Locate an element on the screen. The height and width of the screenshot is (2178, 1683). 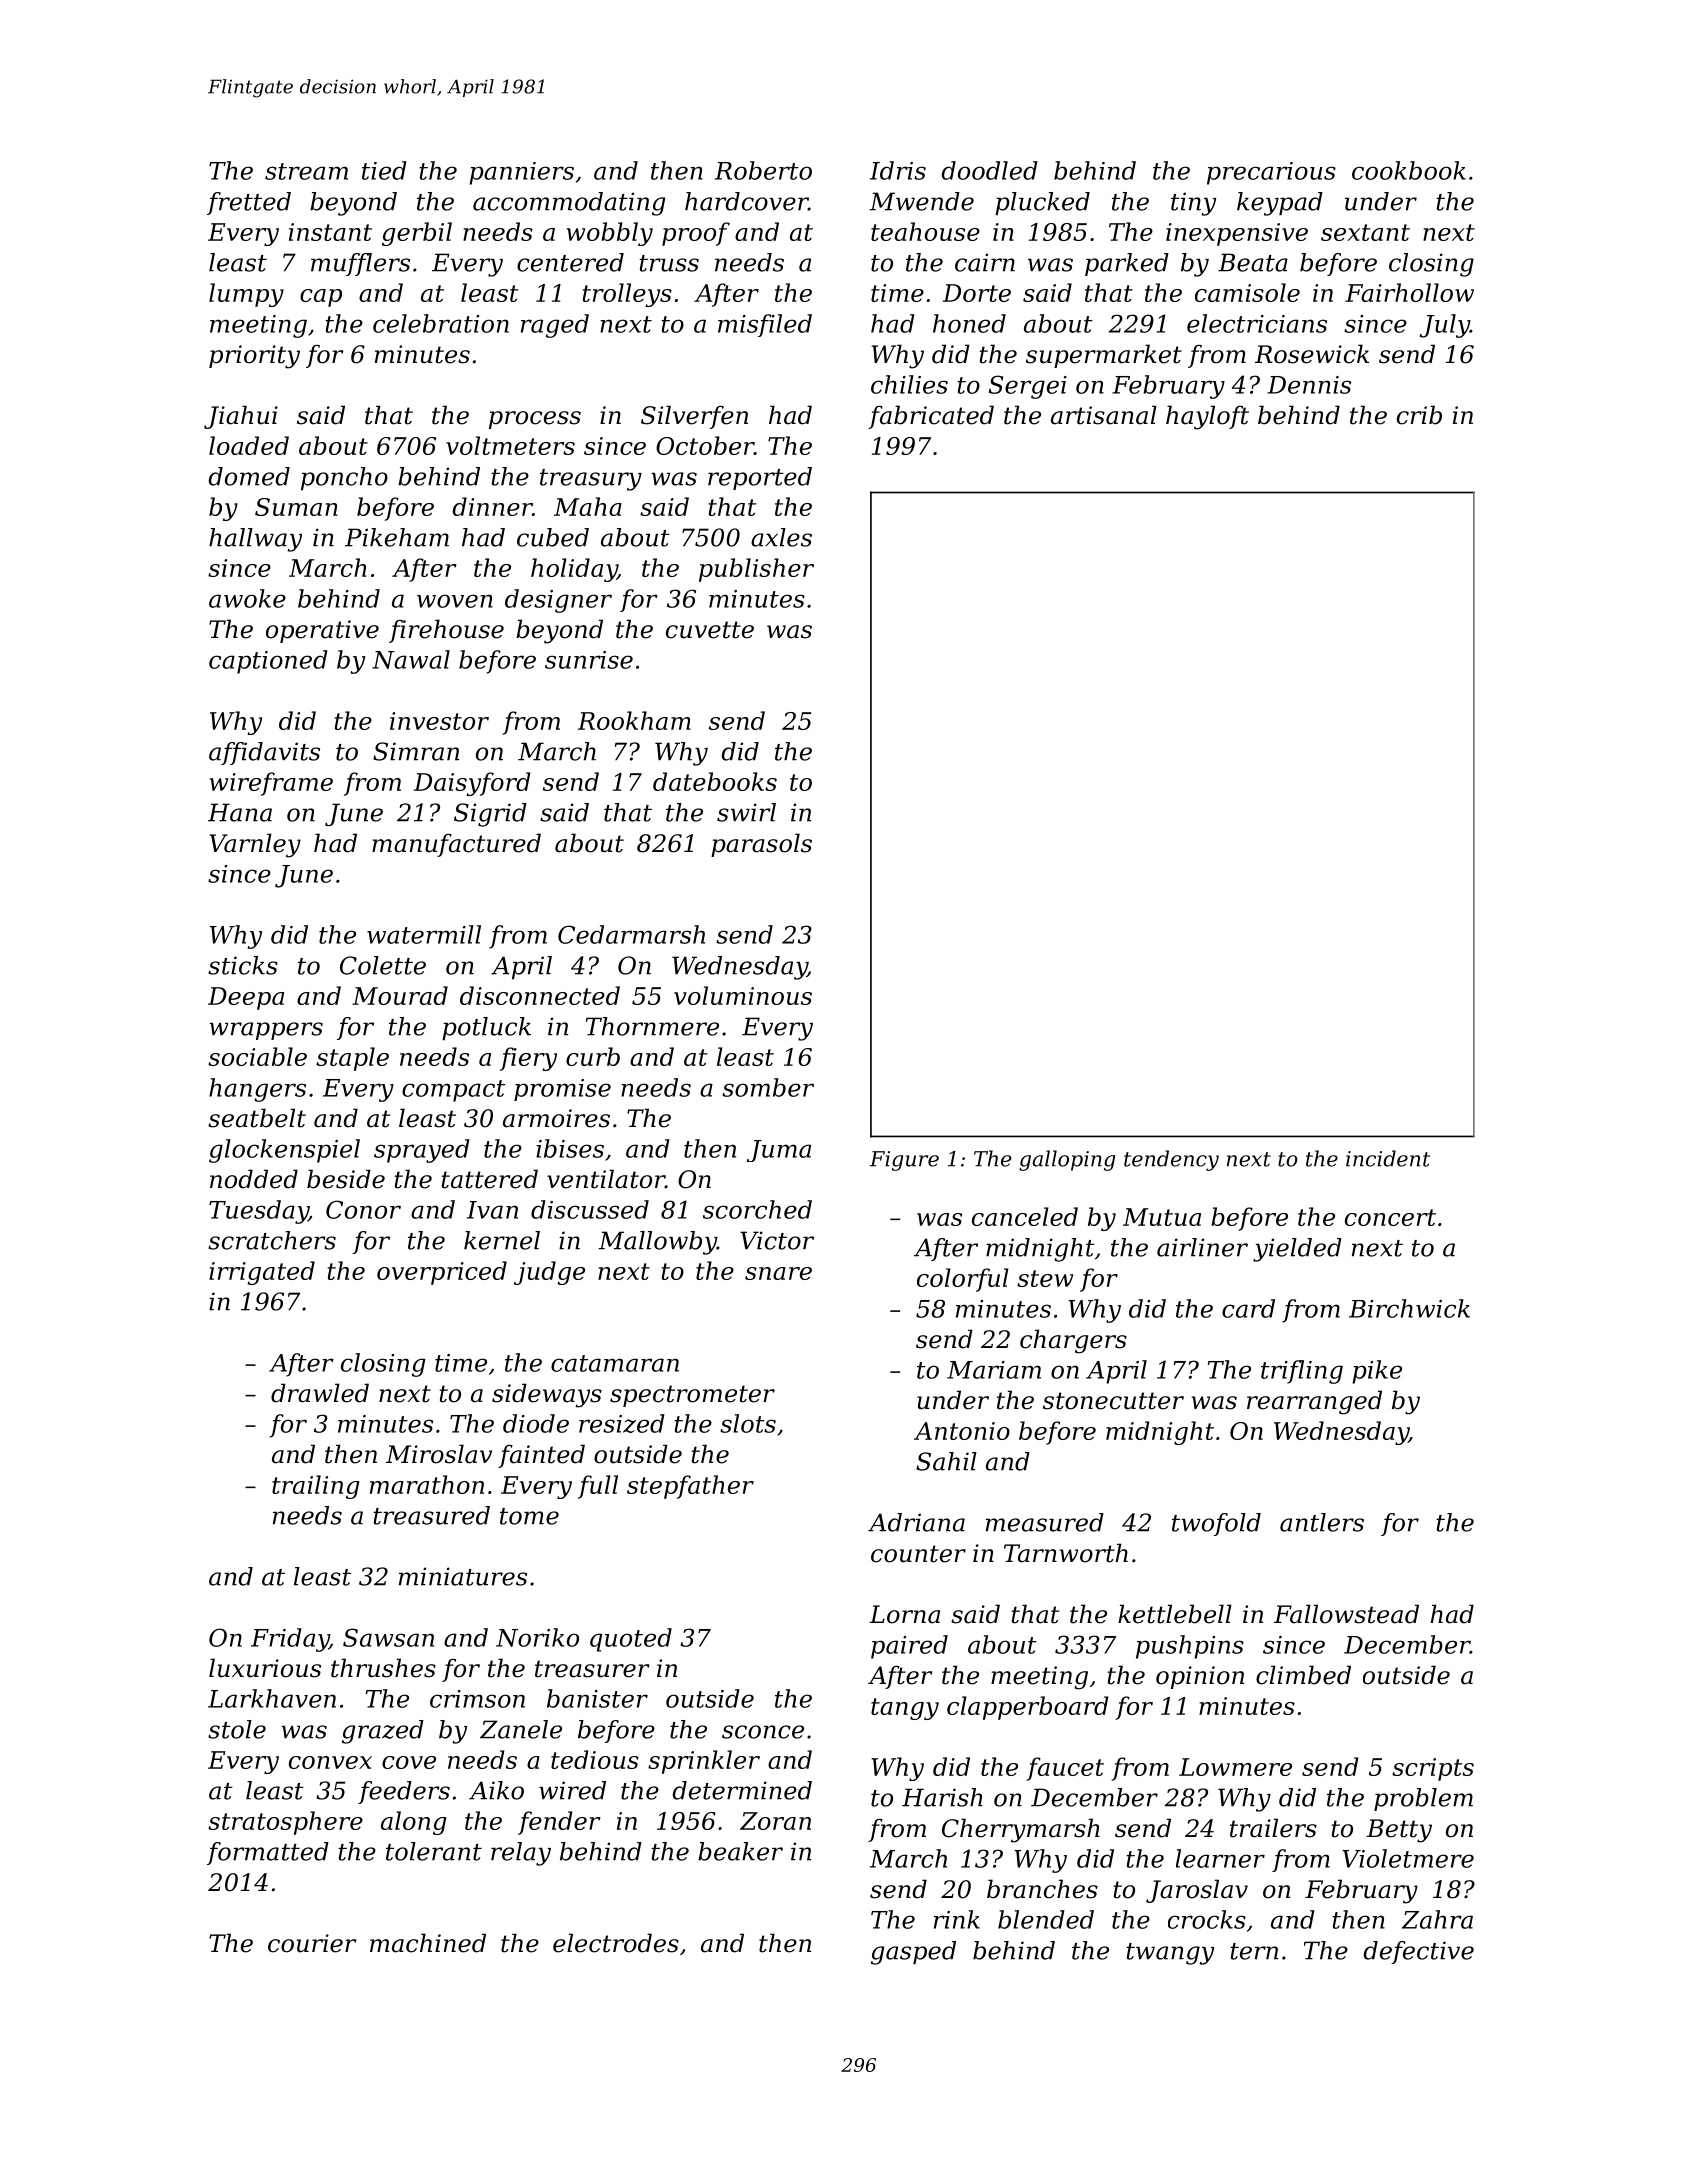
parasols is located at coordinates (761, 845).
